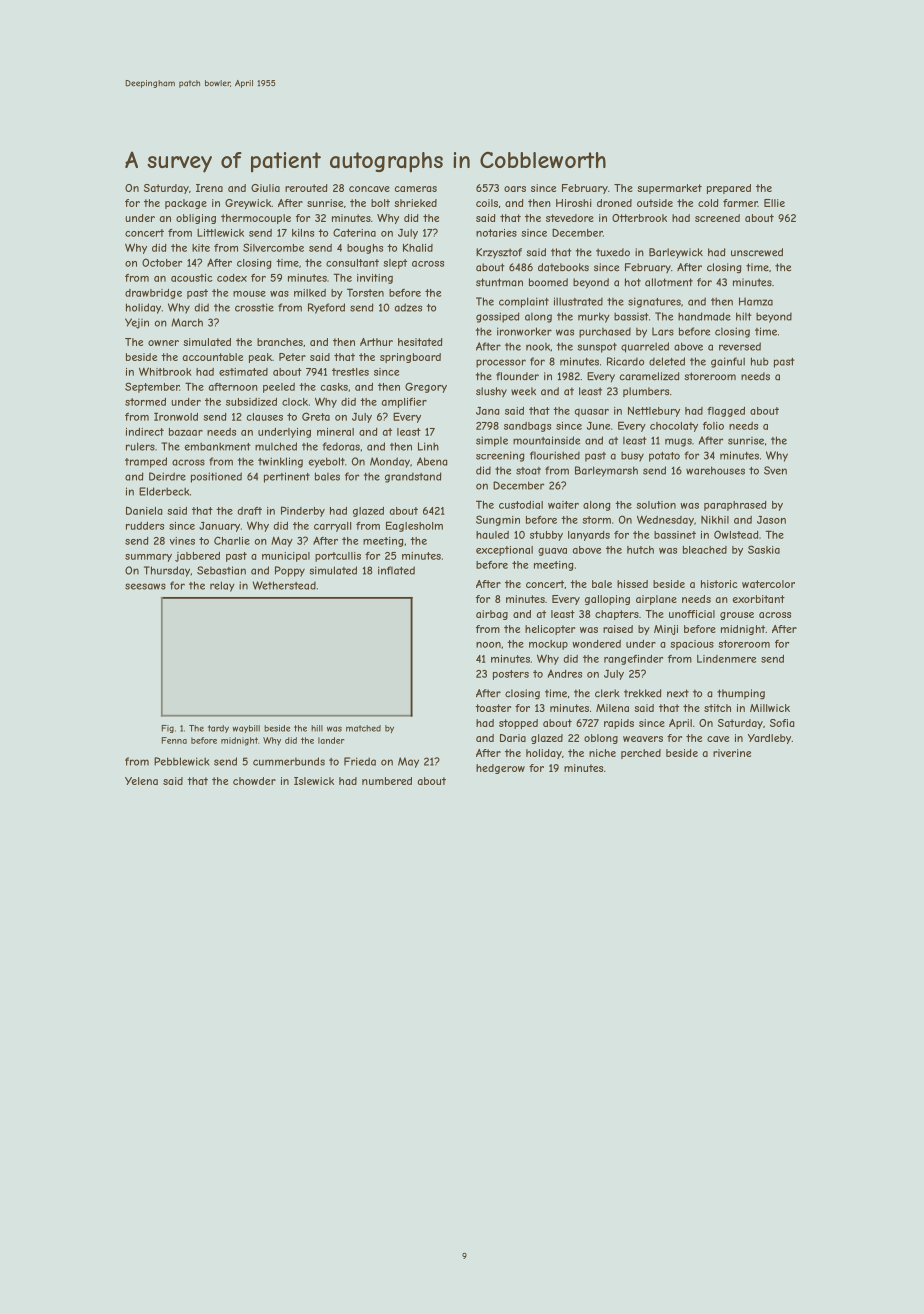 The width and height of the page is (924, 1314). I want to click on cummerbunds, so click(289, 761).
